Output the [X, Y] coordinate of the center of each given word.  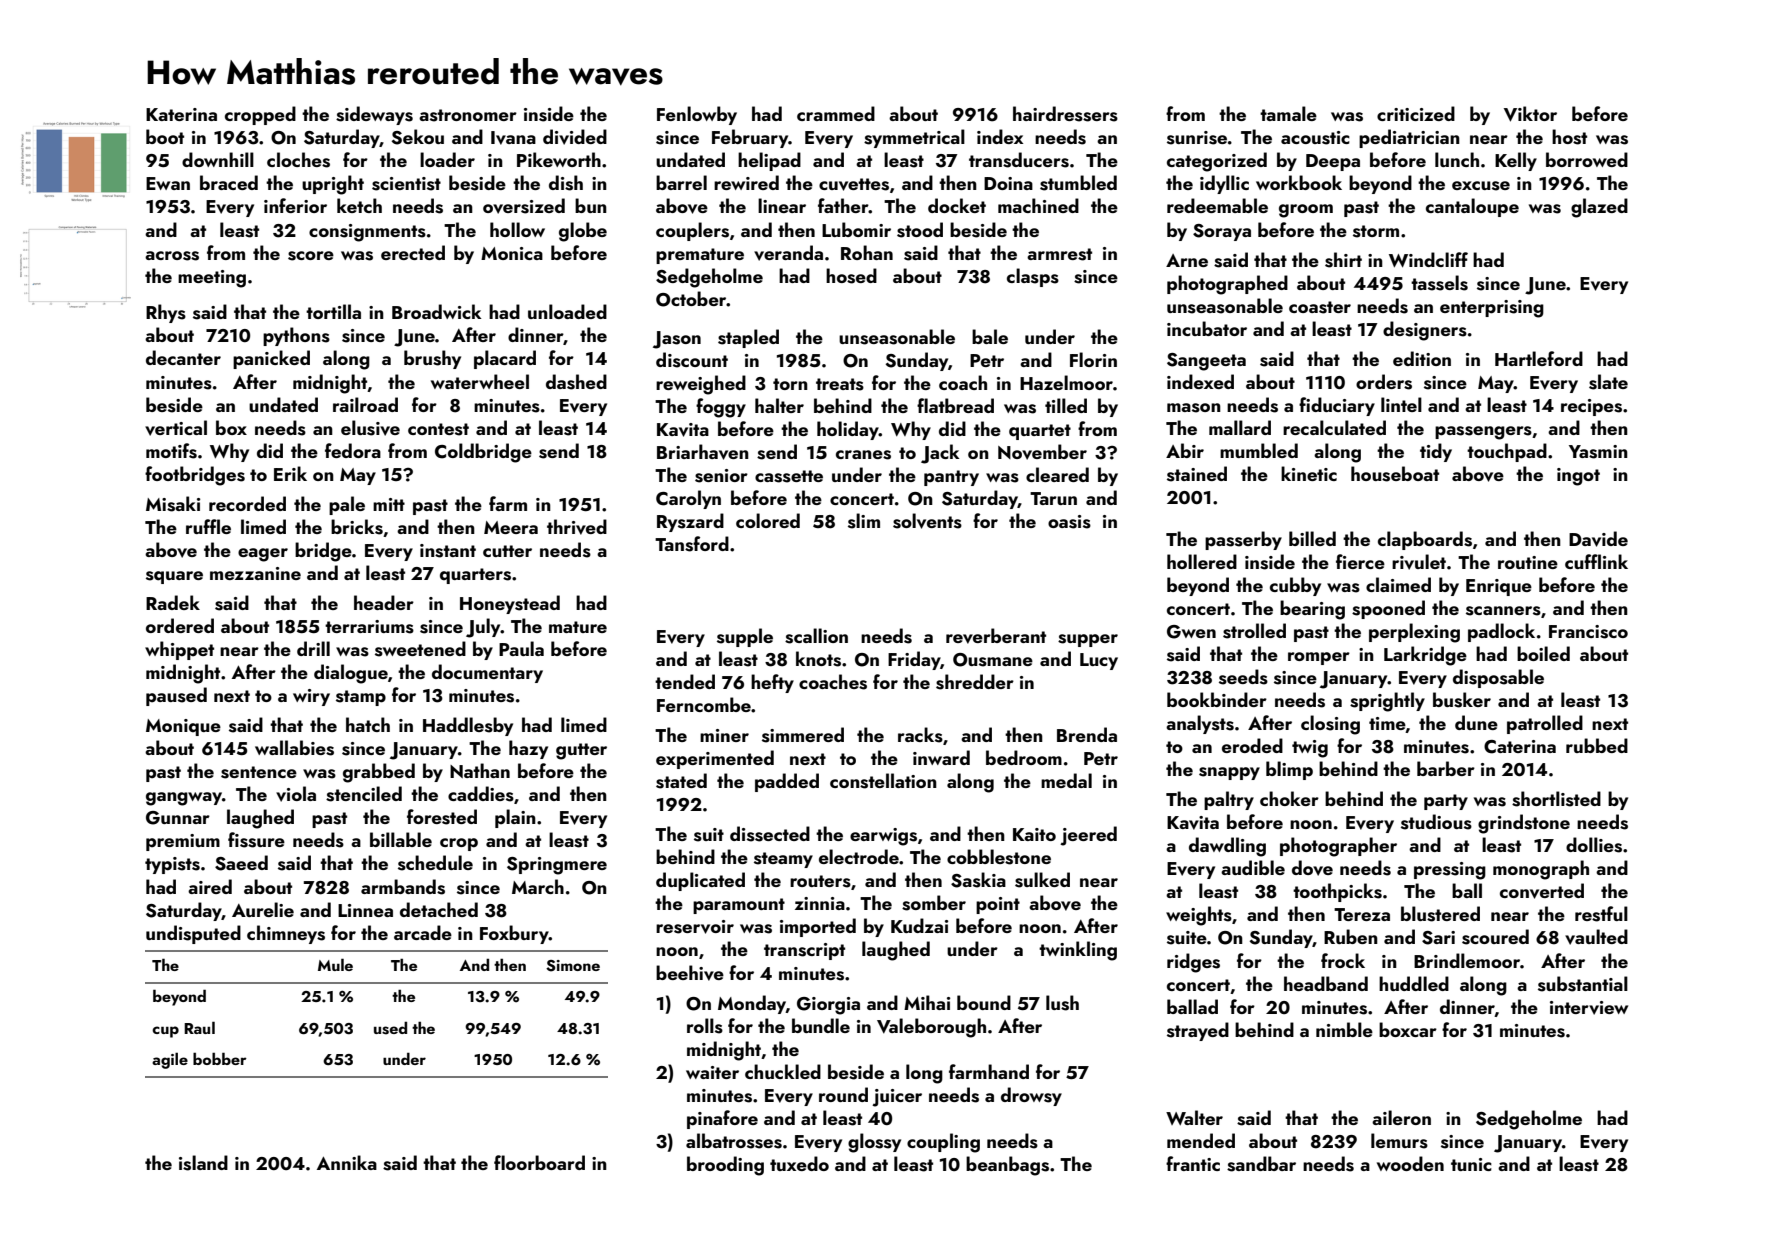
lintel [1401, 404]
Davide [1598, 539]
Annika [347, 1162]
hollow [517, 229]
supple [745, 637]
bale [990, 336]
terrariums [369, 627]
